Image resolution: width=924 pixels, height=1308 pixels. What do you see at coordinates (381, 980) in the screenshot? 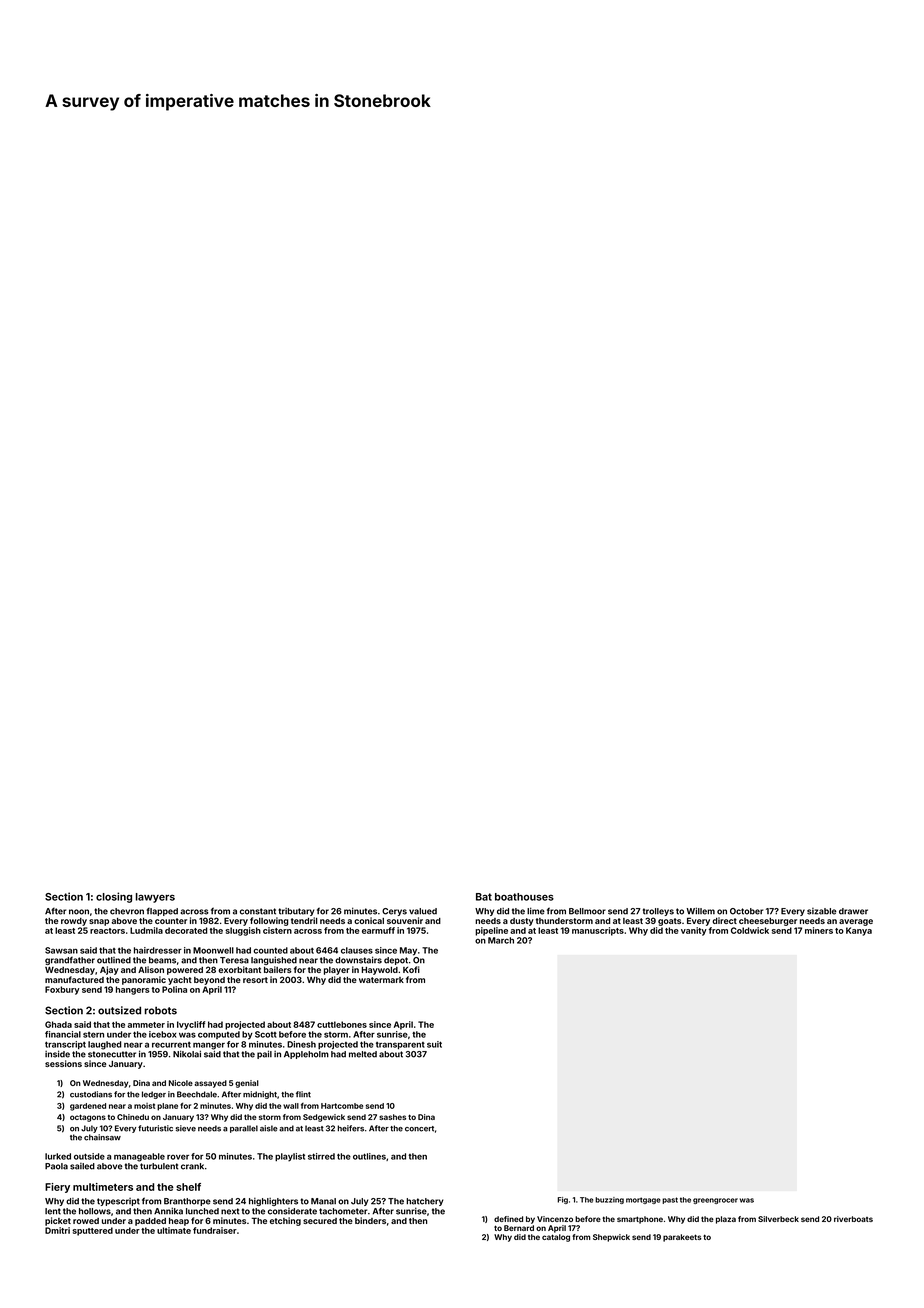
I see `watermark` at bounding box center [381, 980].
